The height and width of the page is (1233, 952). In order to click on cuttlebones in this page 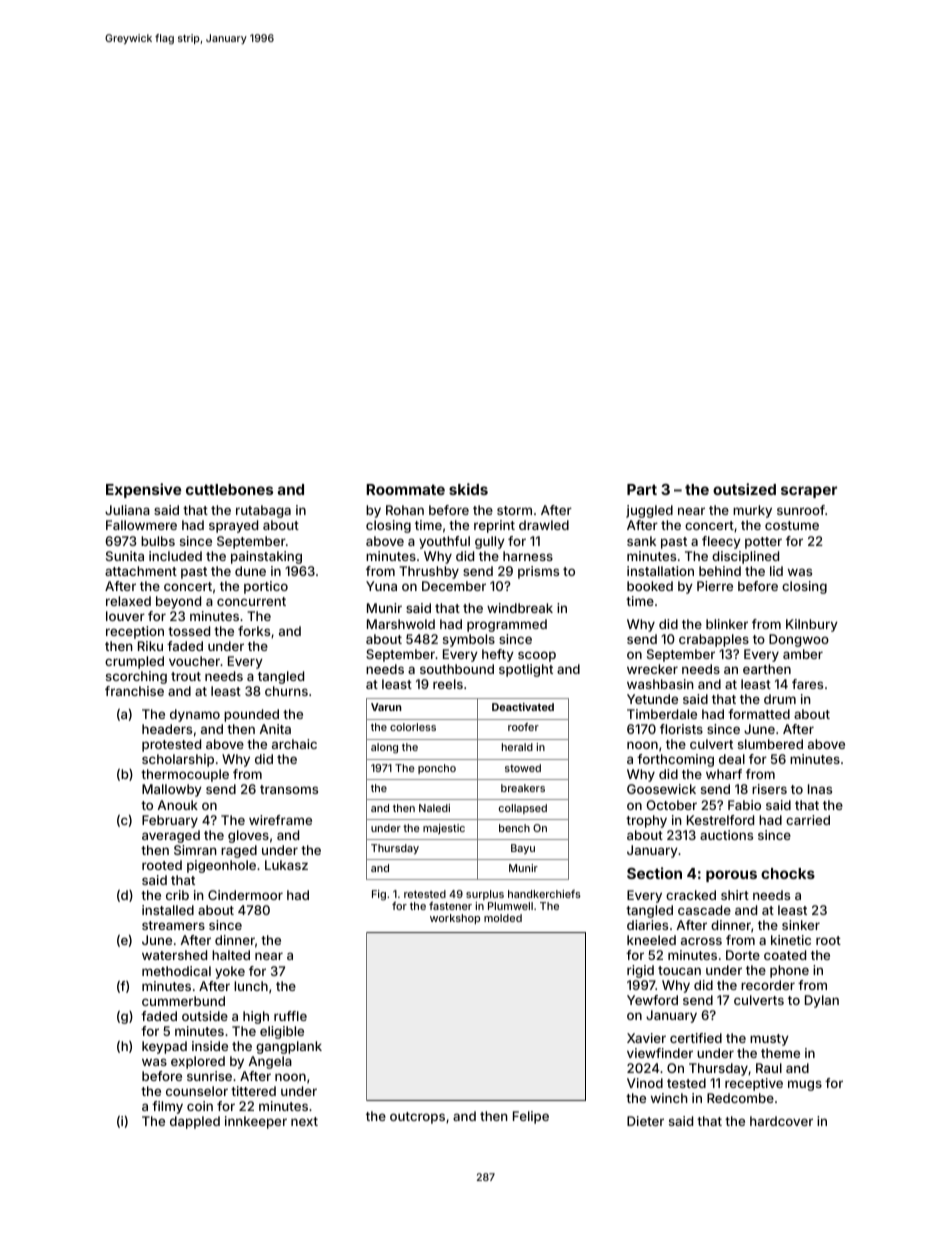, I will do `click(229, 489)`.
